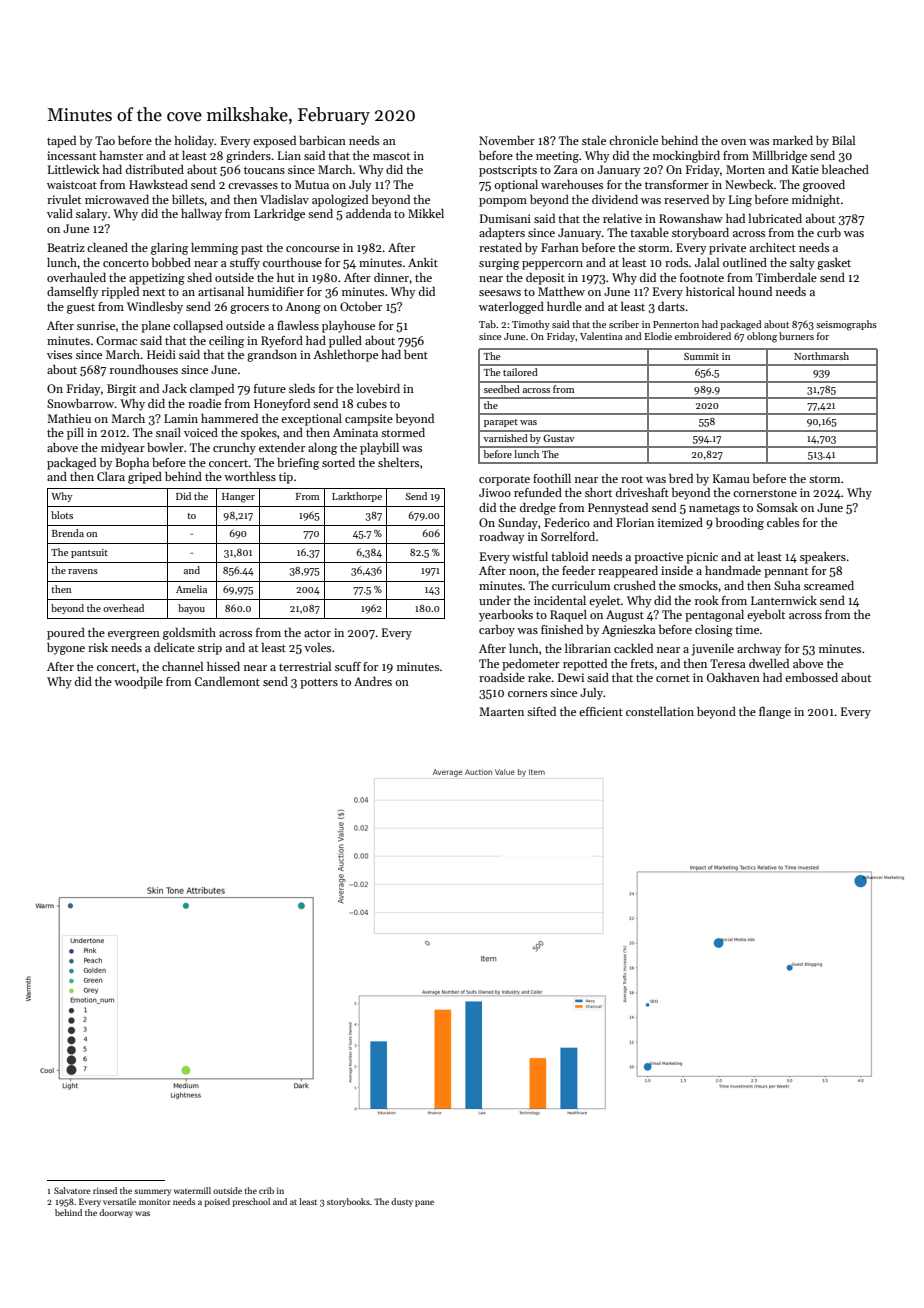  I want to click on seismographs, so click(846, 325).
